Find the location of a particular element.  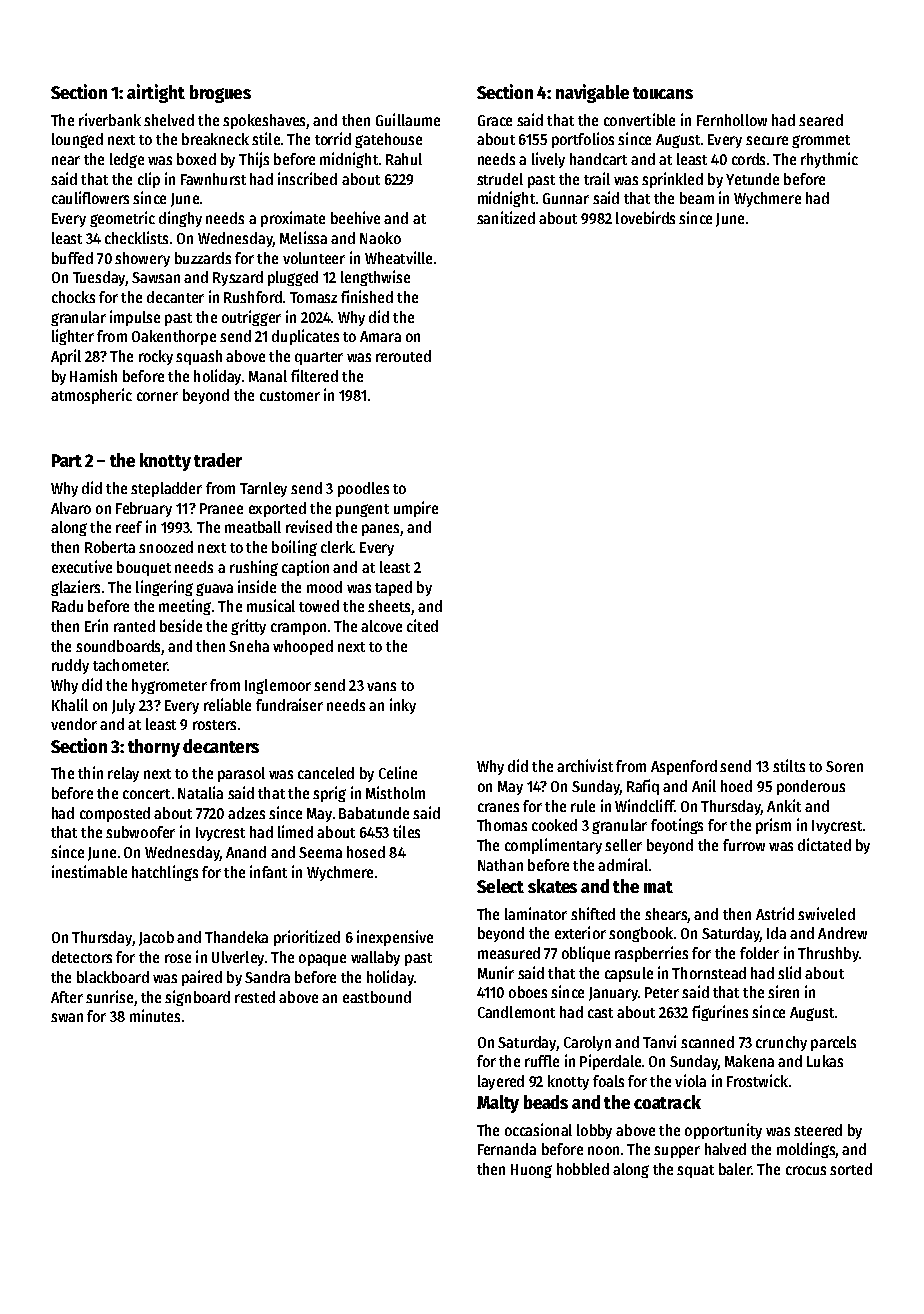

stilts is located at coordinates (789, 765).
